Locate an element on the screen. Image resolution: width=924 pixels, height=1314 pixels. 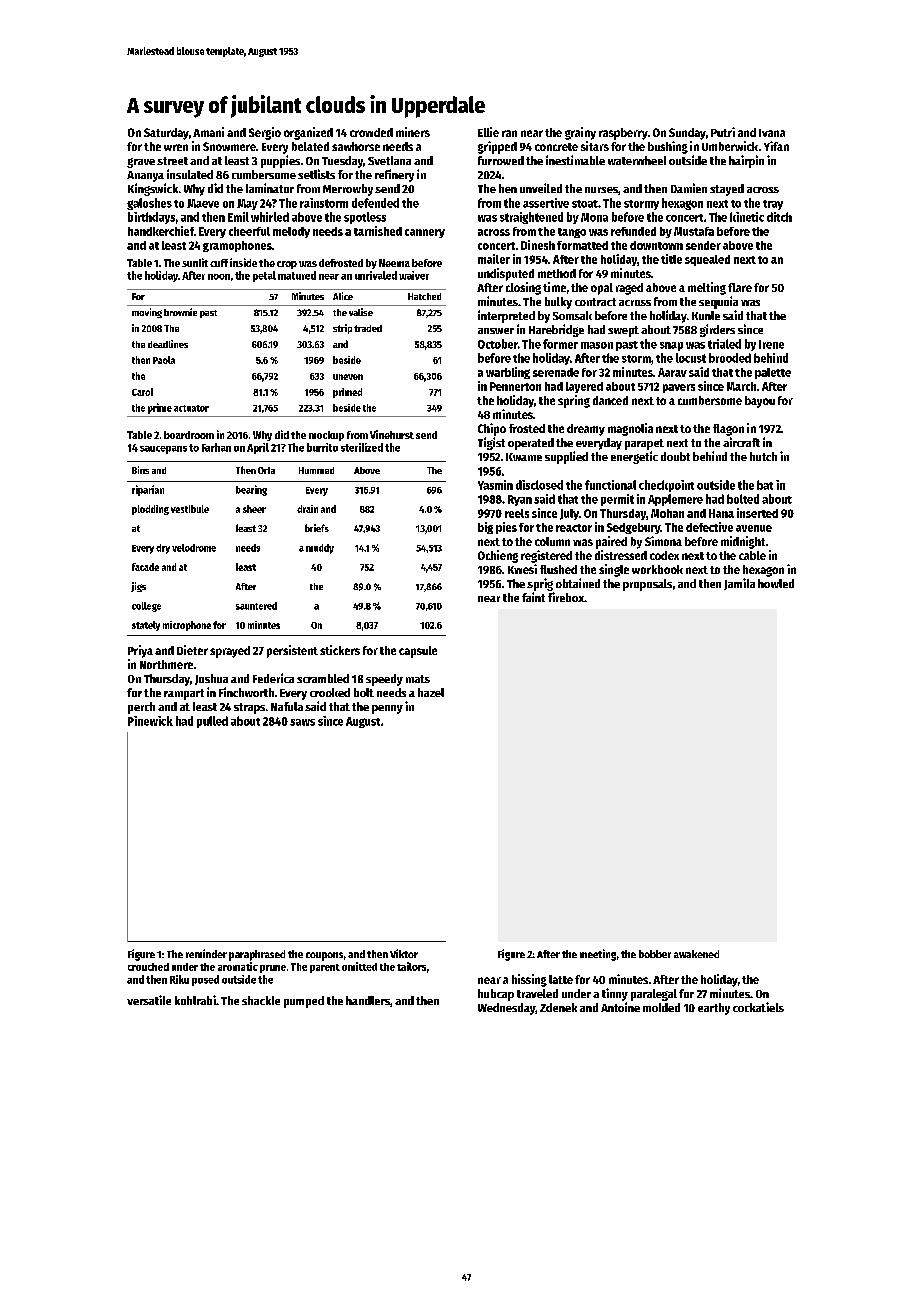
pavers is located at coordinates (679, 388).
